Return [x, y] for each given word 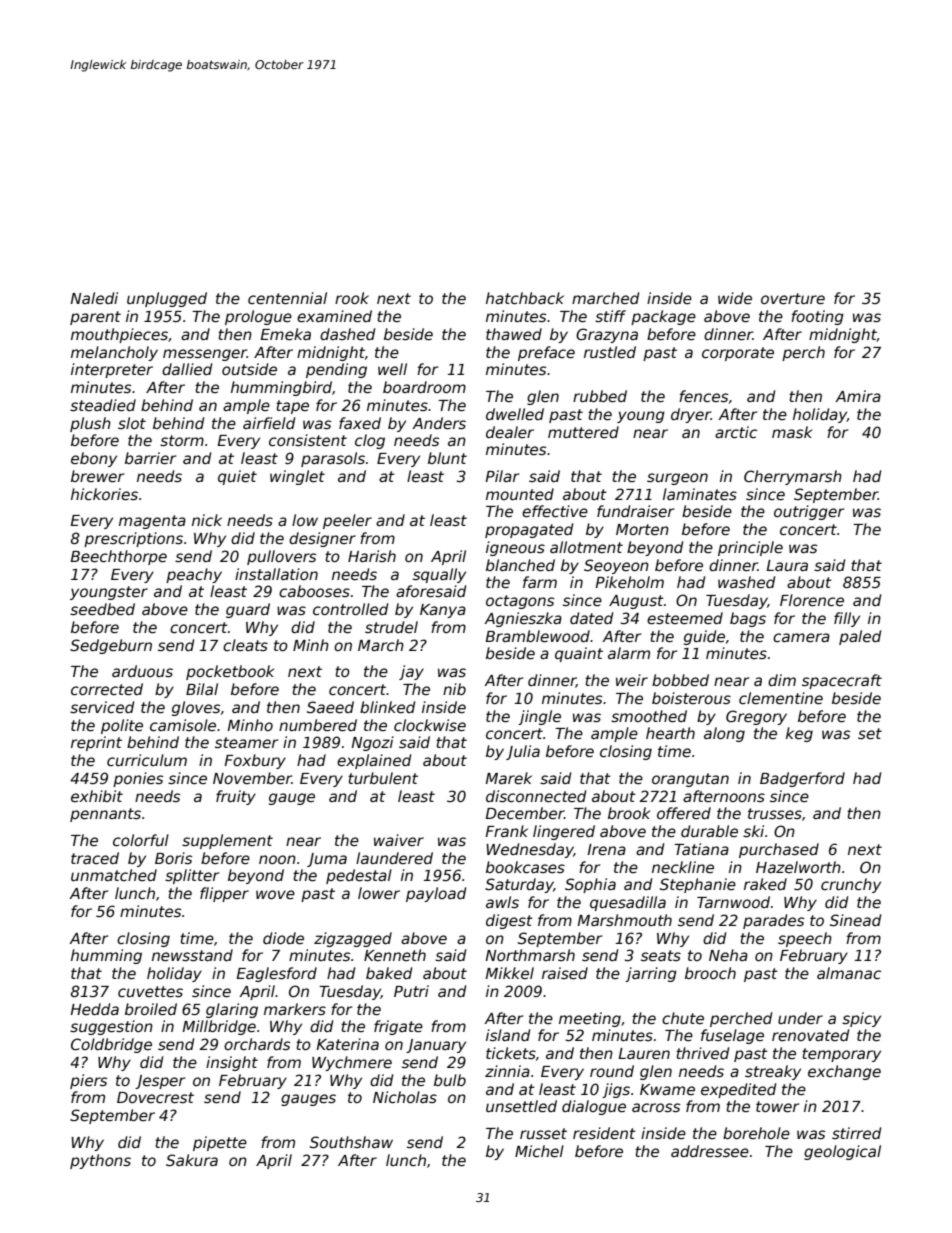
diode [283, 938]
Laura [787, 565]
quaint [579, 654]
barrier [150, 458]
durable [709, 831]
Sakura [192, 1160]
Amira [858, 396]
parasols [333, 459]
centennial [287, 298]
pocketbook [230, 672]
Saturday [519, 885]
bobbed [680, 680]
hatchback [525, 298]
